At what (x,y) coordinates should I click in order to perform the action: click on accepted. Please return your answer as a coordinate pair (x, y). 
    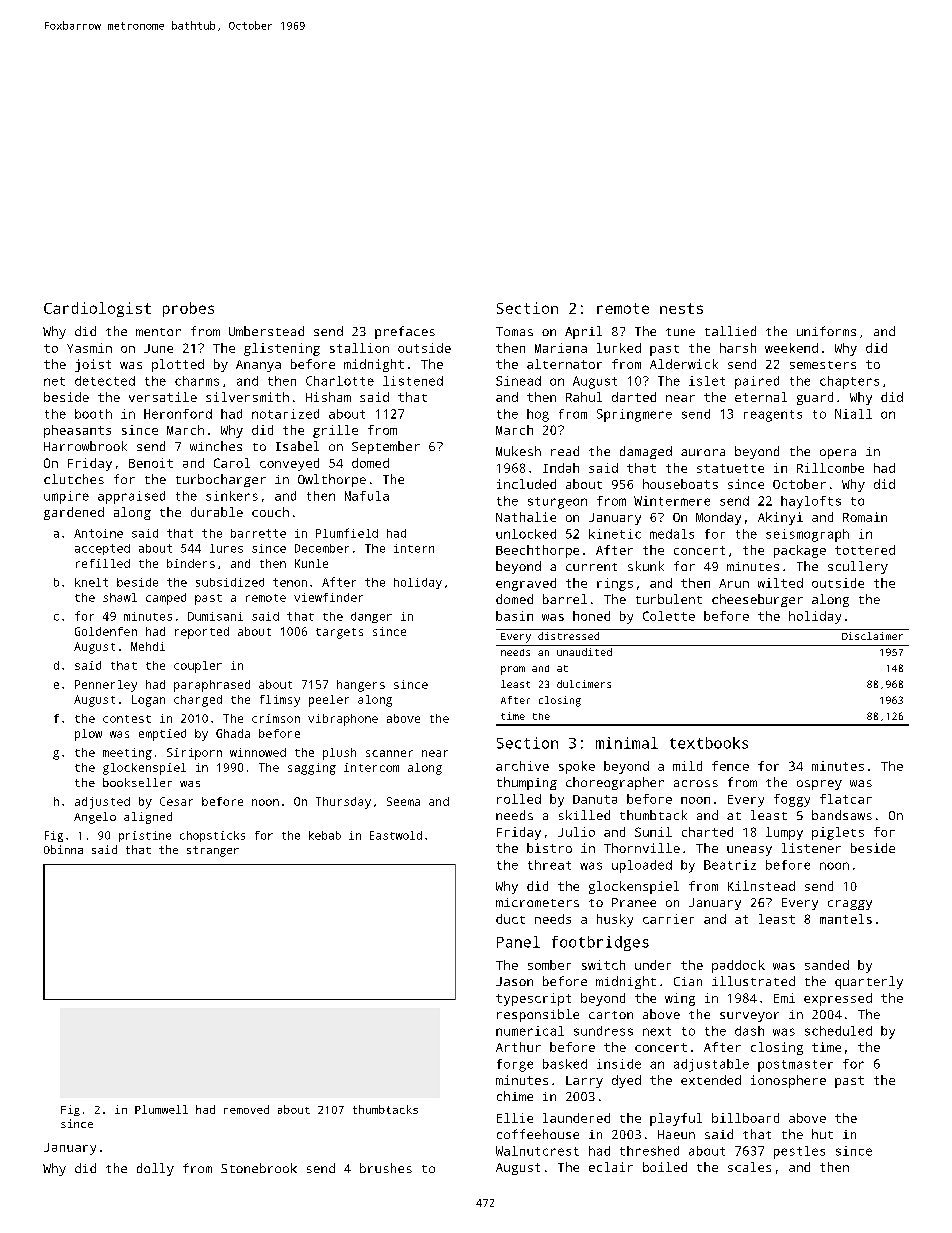
    Looking at the image, I should click on (102, 549).
